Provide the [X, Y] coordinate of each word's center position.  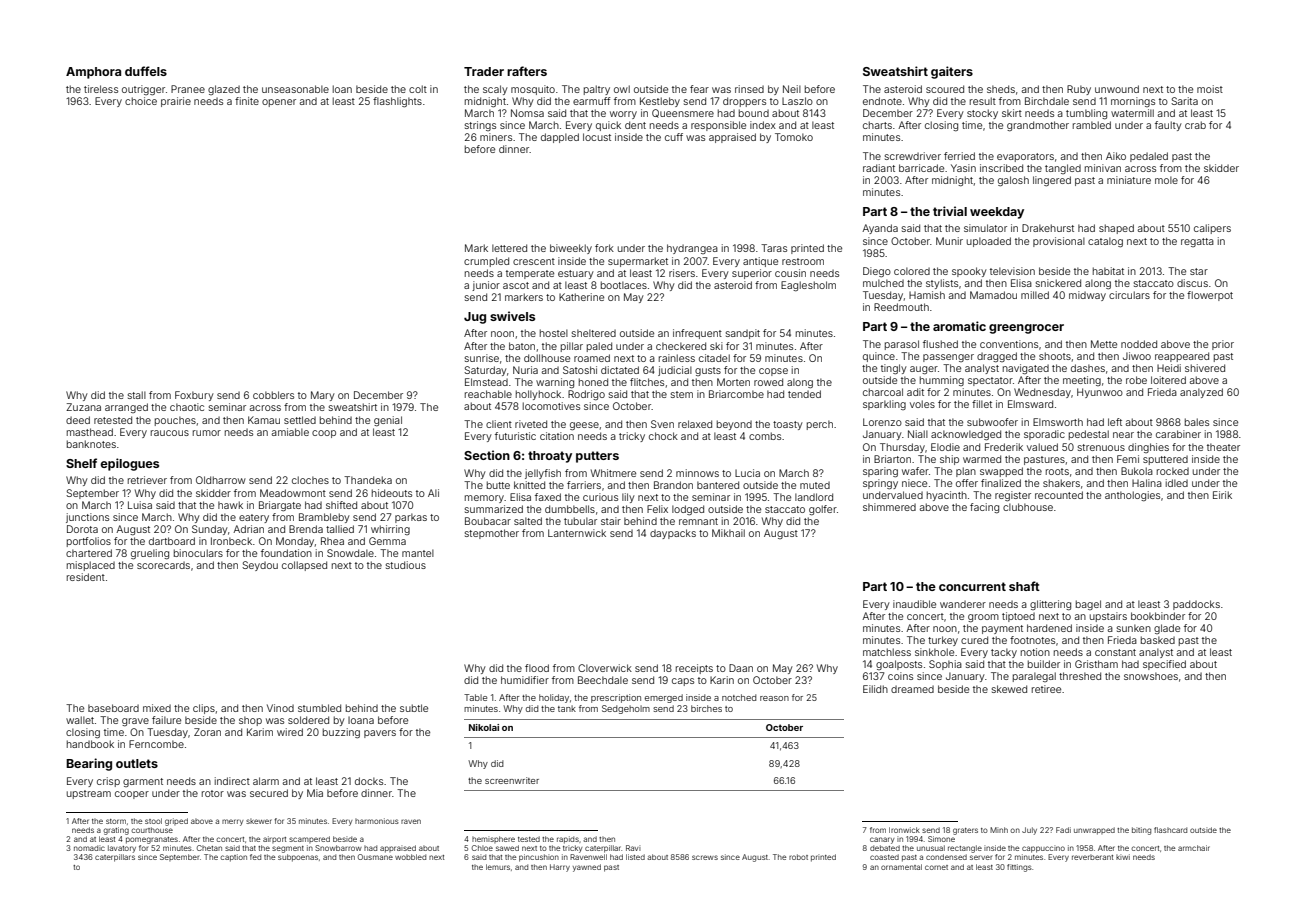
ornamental [901, 867]
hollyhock [538, 395]
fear [699, 89]
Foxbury [194, 396]
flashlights [397, 102]
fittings [1019, 868]
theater [1223, 447]
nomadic [89, 848]
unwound [1117, 89]
